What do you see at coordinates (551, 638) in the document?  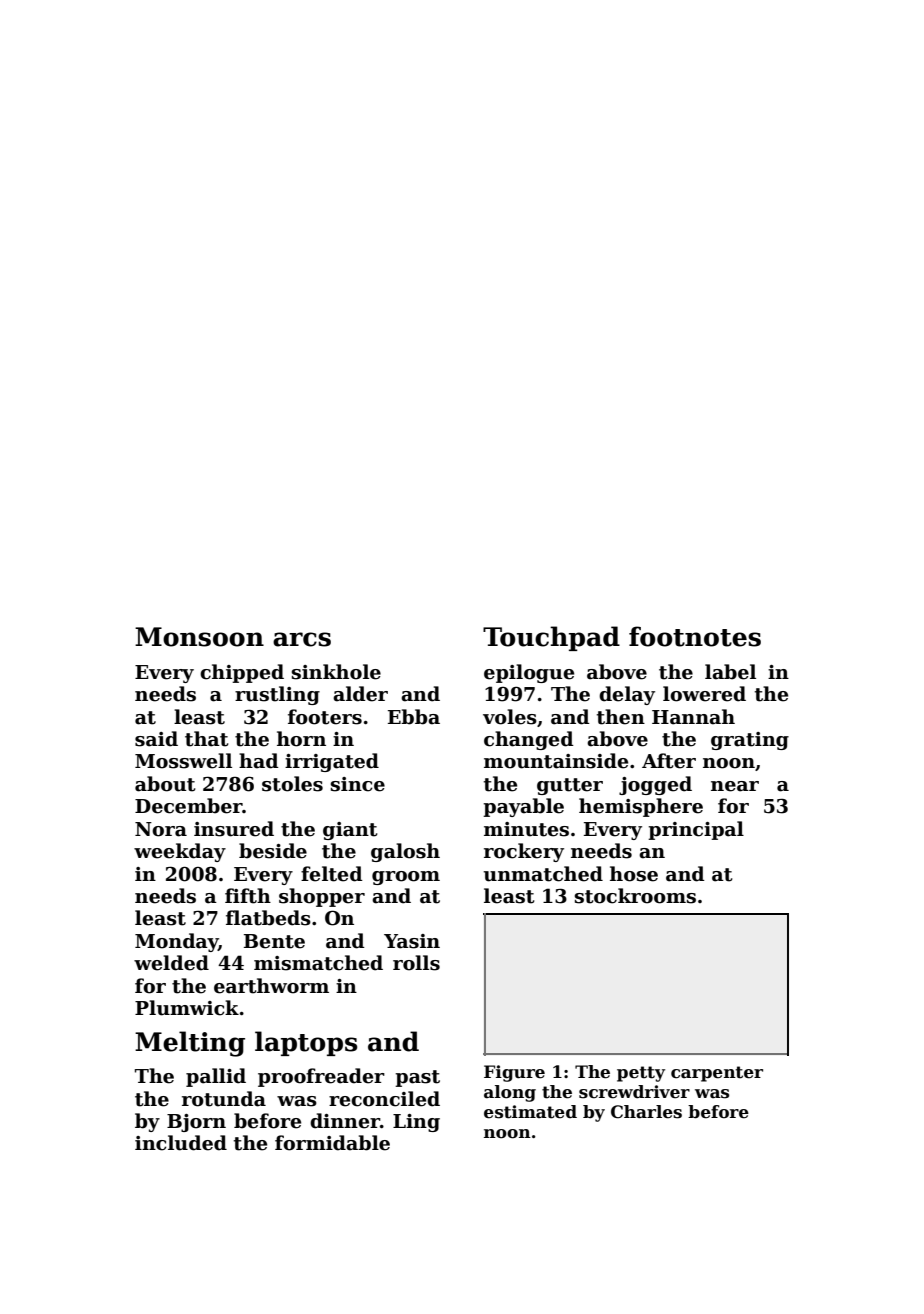 I see `Touchpad` at bounding box center [551, 638].
